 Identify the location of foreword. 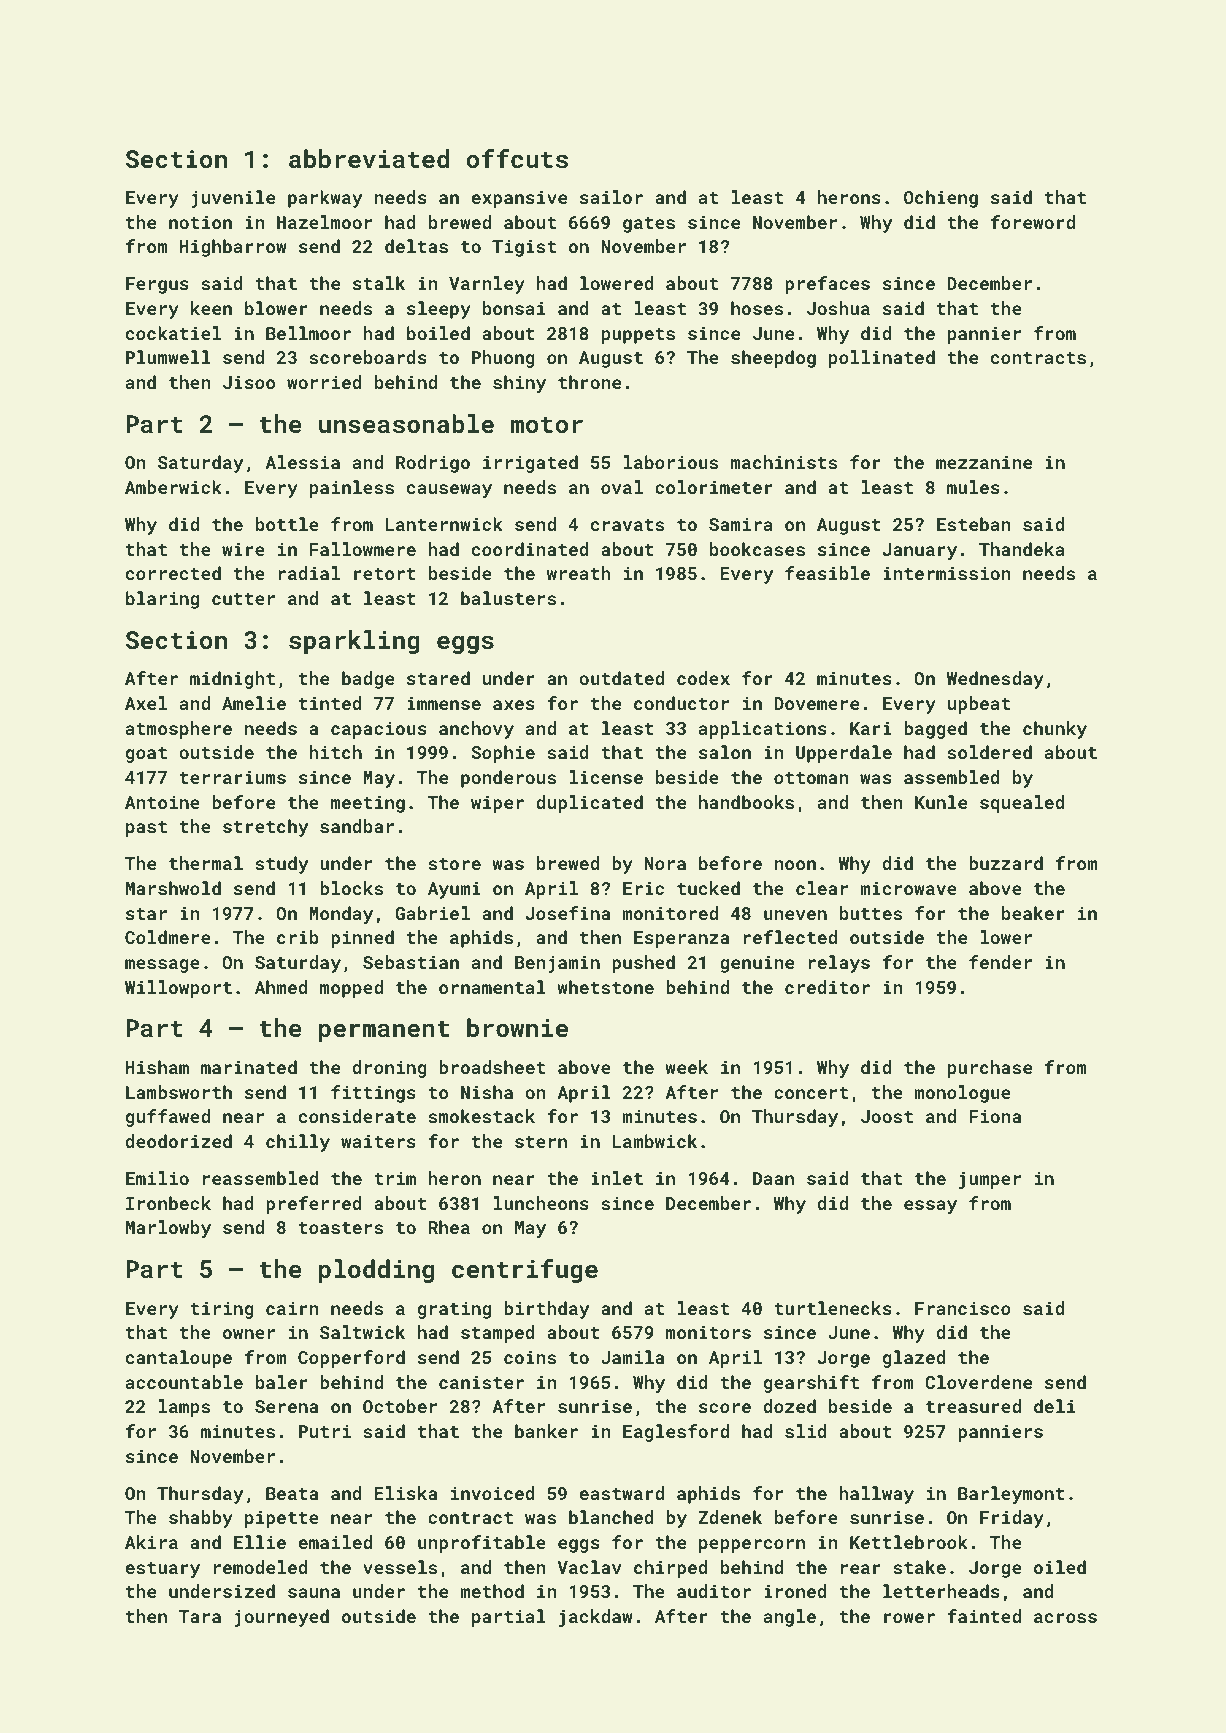
(1033, 222).
